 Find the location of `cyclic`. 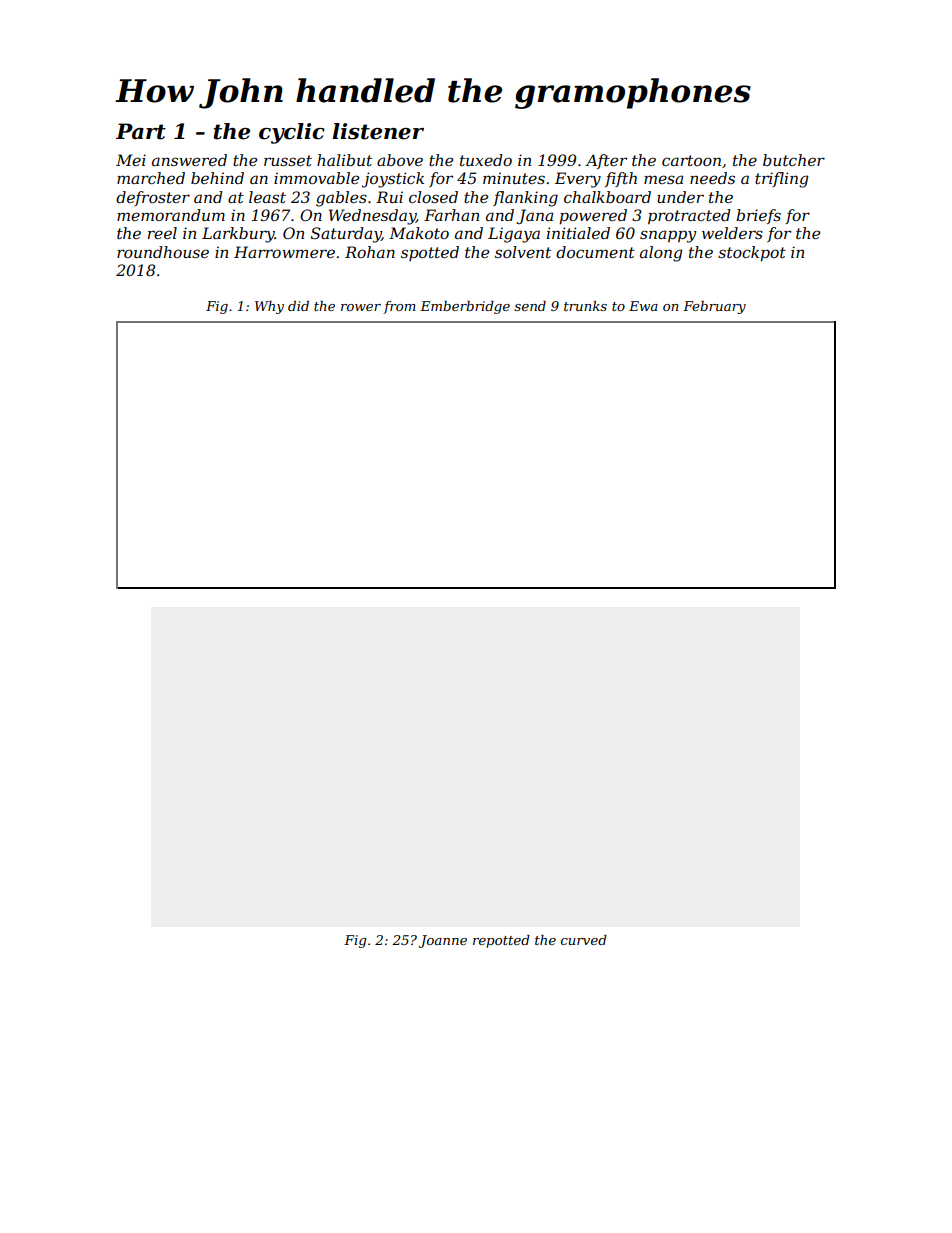

cyclic is located at coordinates (292, 133).
